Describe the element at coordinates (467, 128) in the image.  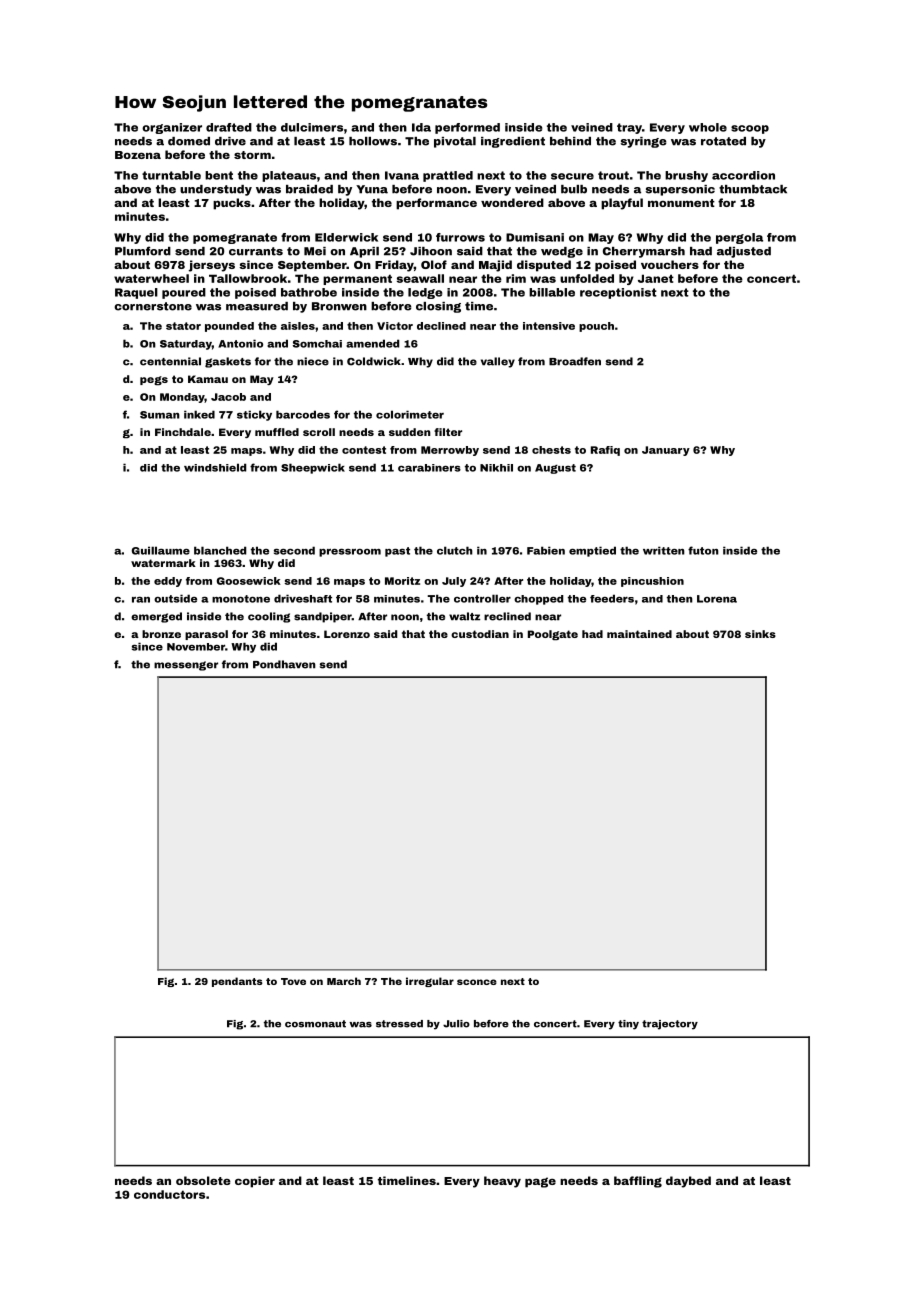
I see `performed` at that location.
